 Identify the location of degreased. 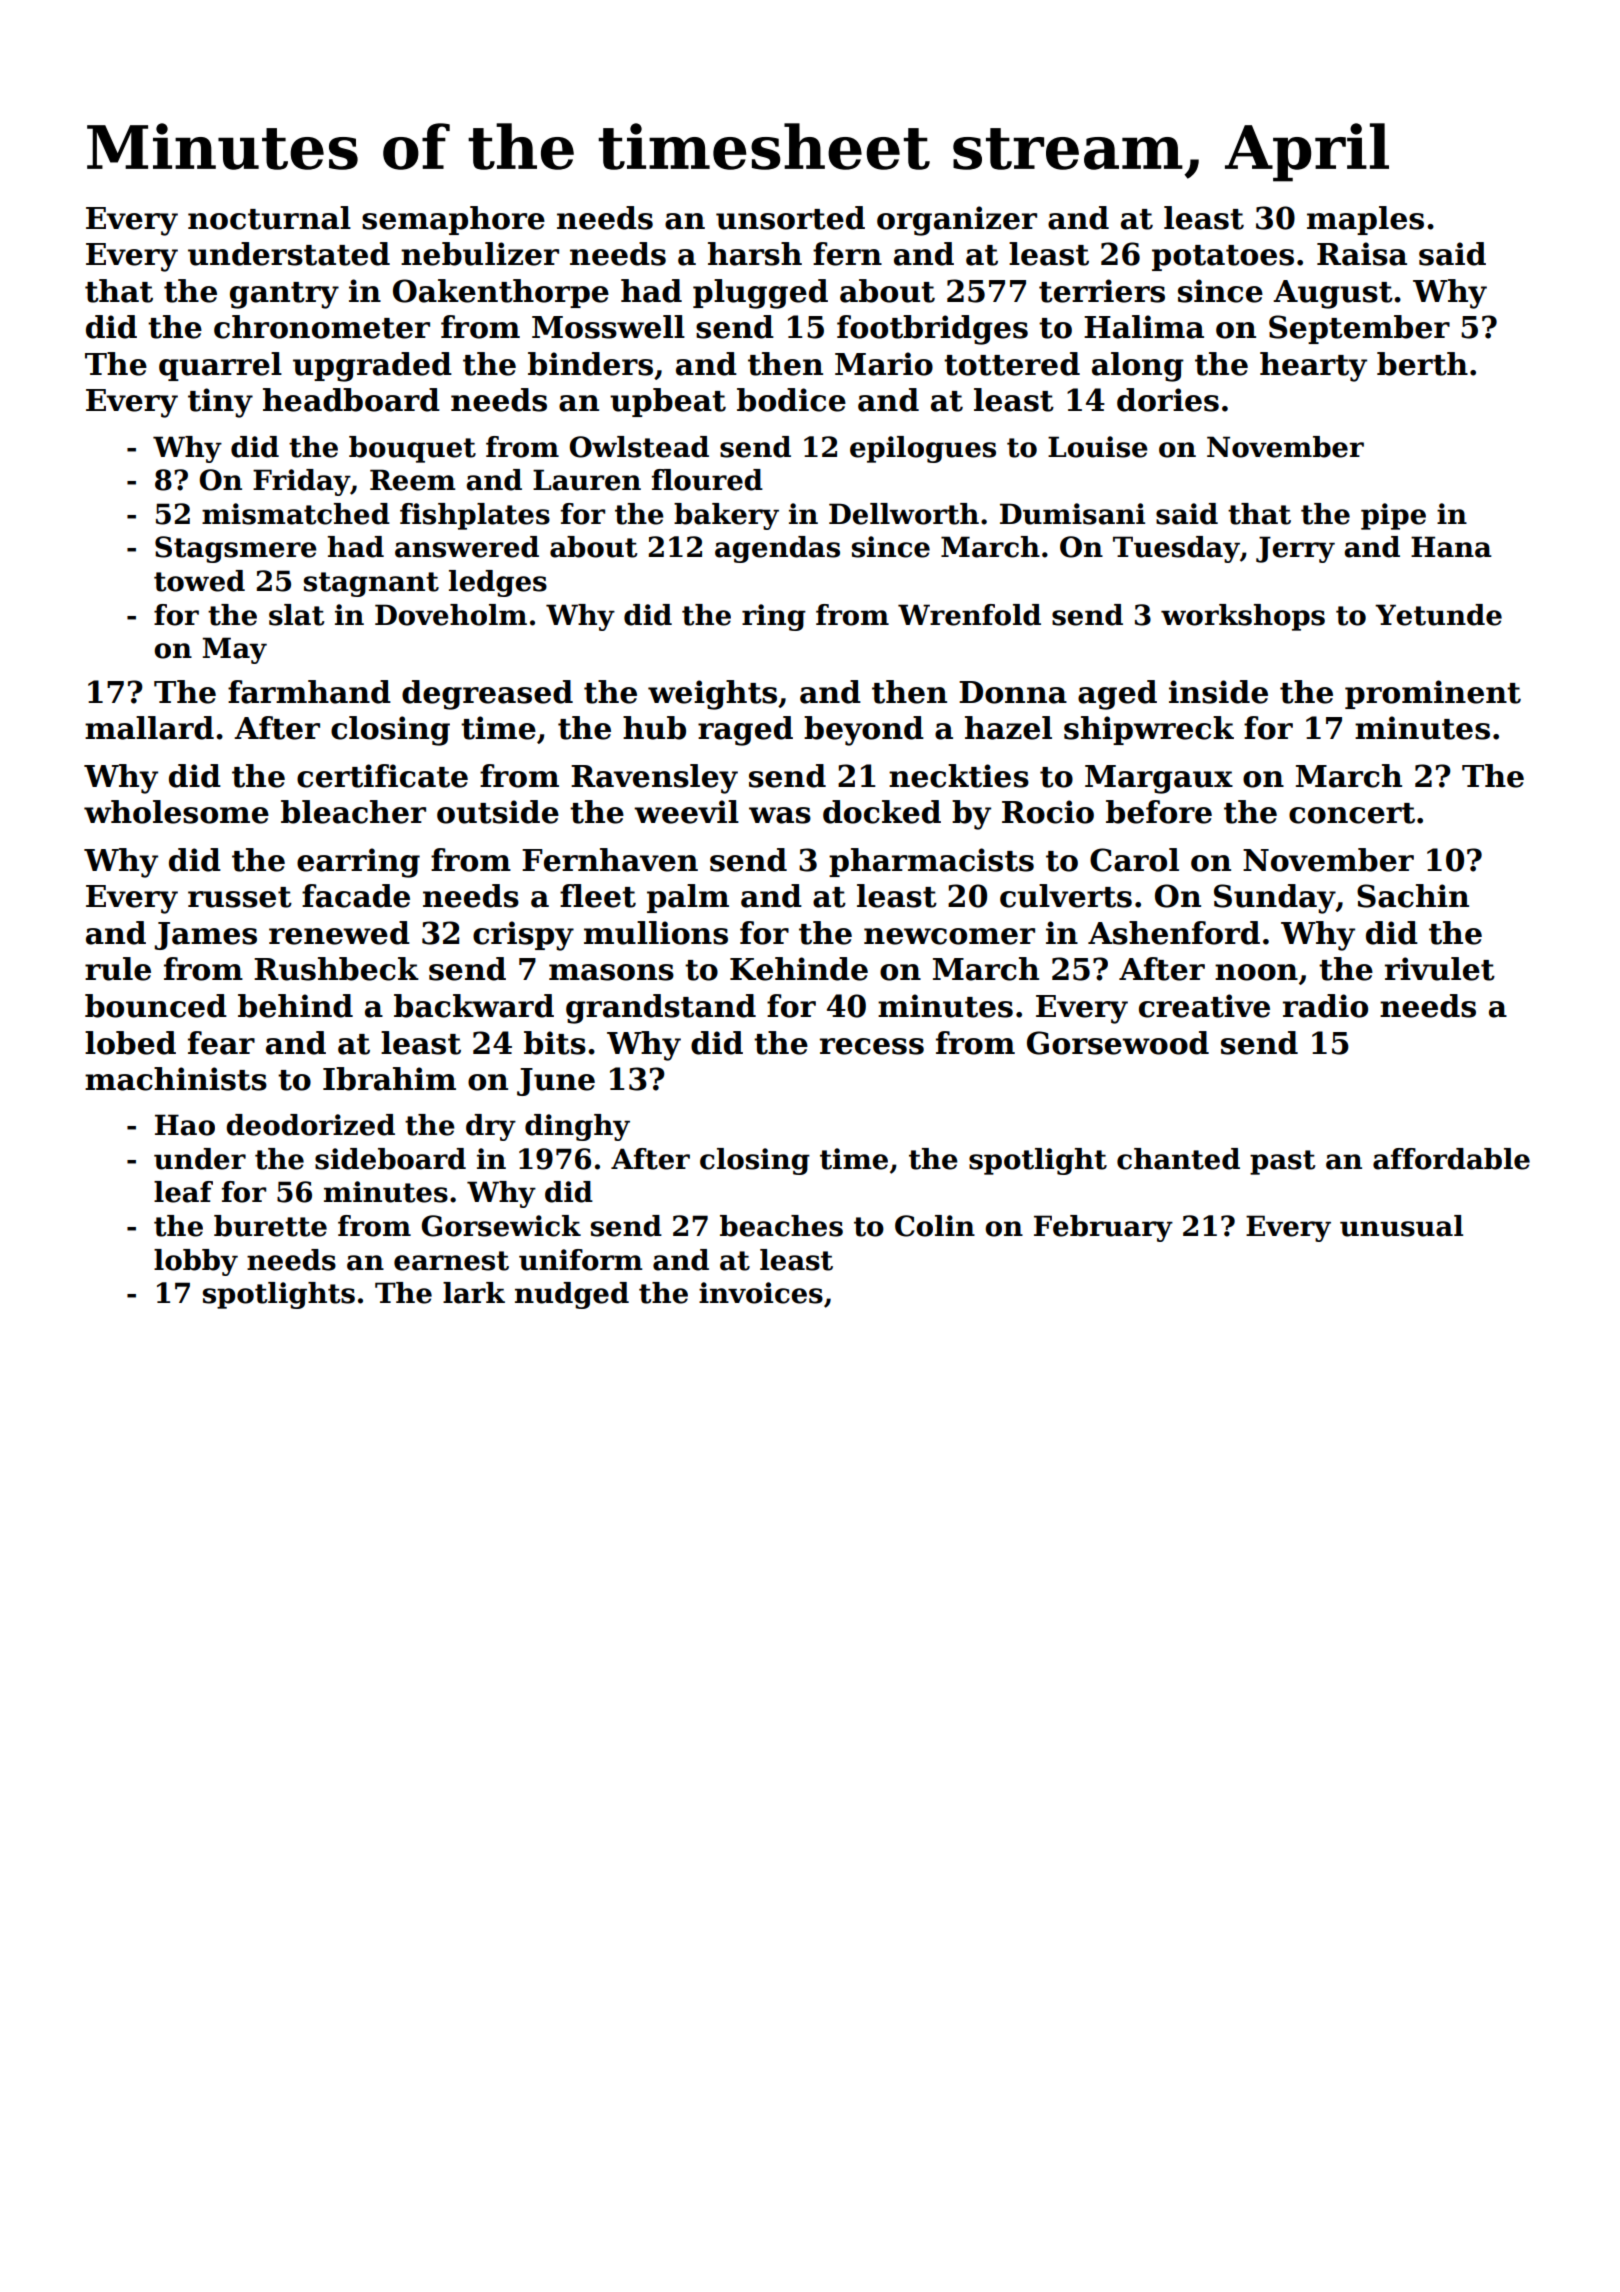
(487, 695).
